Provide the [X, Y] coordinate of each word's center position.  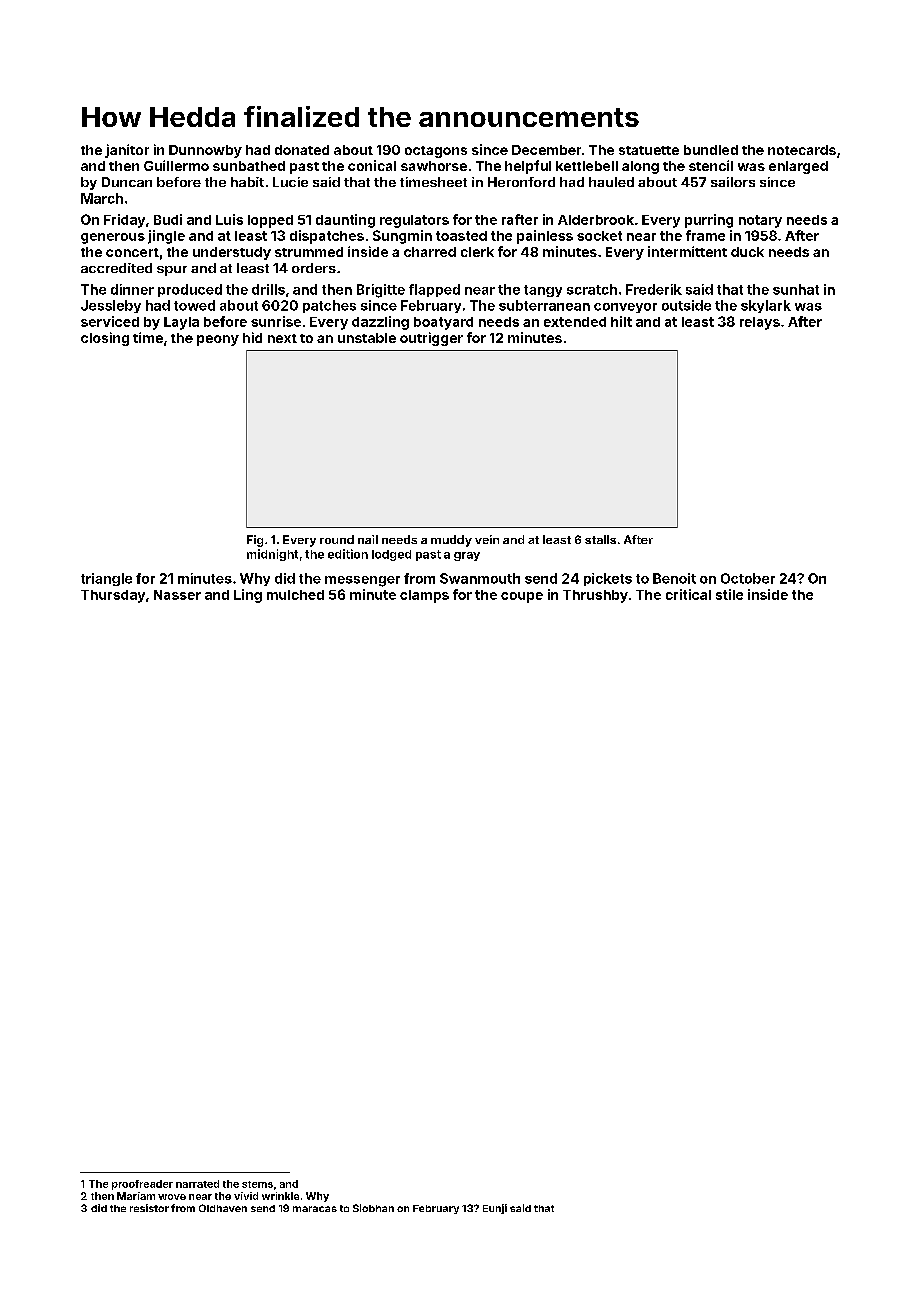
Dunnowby [205, 151]
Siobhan [373, 1208]
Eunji [495, 1209]
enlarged [798, 167]
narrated [197, 1184]
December [546, 150]
